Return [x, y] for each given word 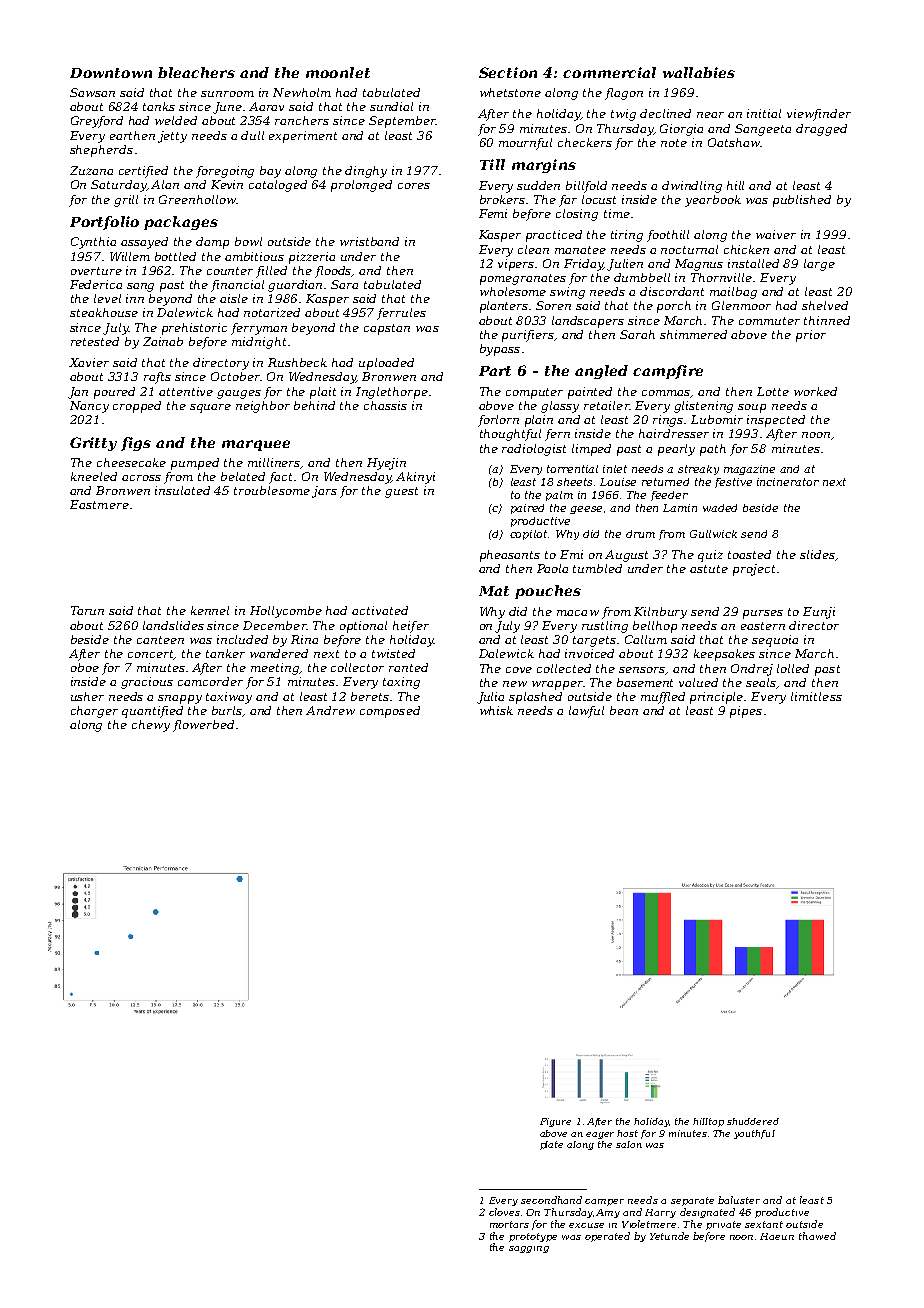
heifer [411, 627]
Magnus [699, 265]
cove [519, 670]
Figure [555, 1122]
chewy [151, 726]
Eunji [819, 613]
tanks [159, 106]
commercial [609, 72]
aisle [234, 298]
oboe [85, 667]
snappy [180, 699]
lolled [793, 668]
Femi [493, 213]
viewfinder [819, 115]
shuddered [753, 1121]
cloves [504, 1212]
